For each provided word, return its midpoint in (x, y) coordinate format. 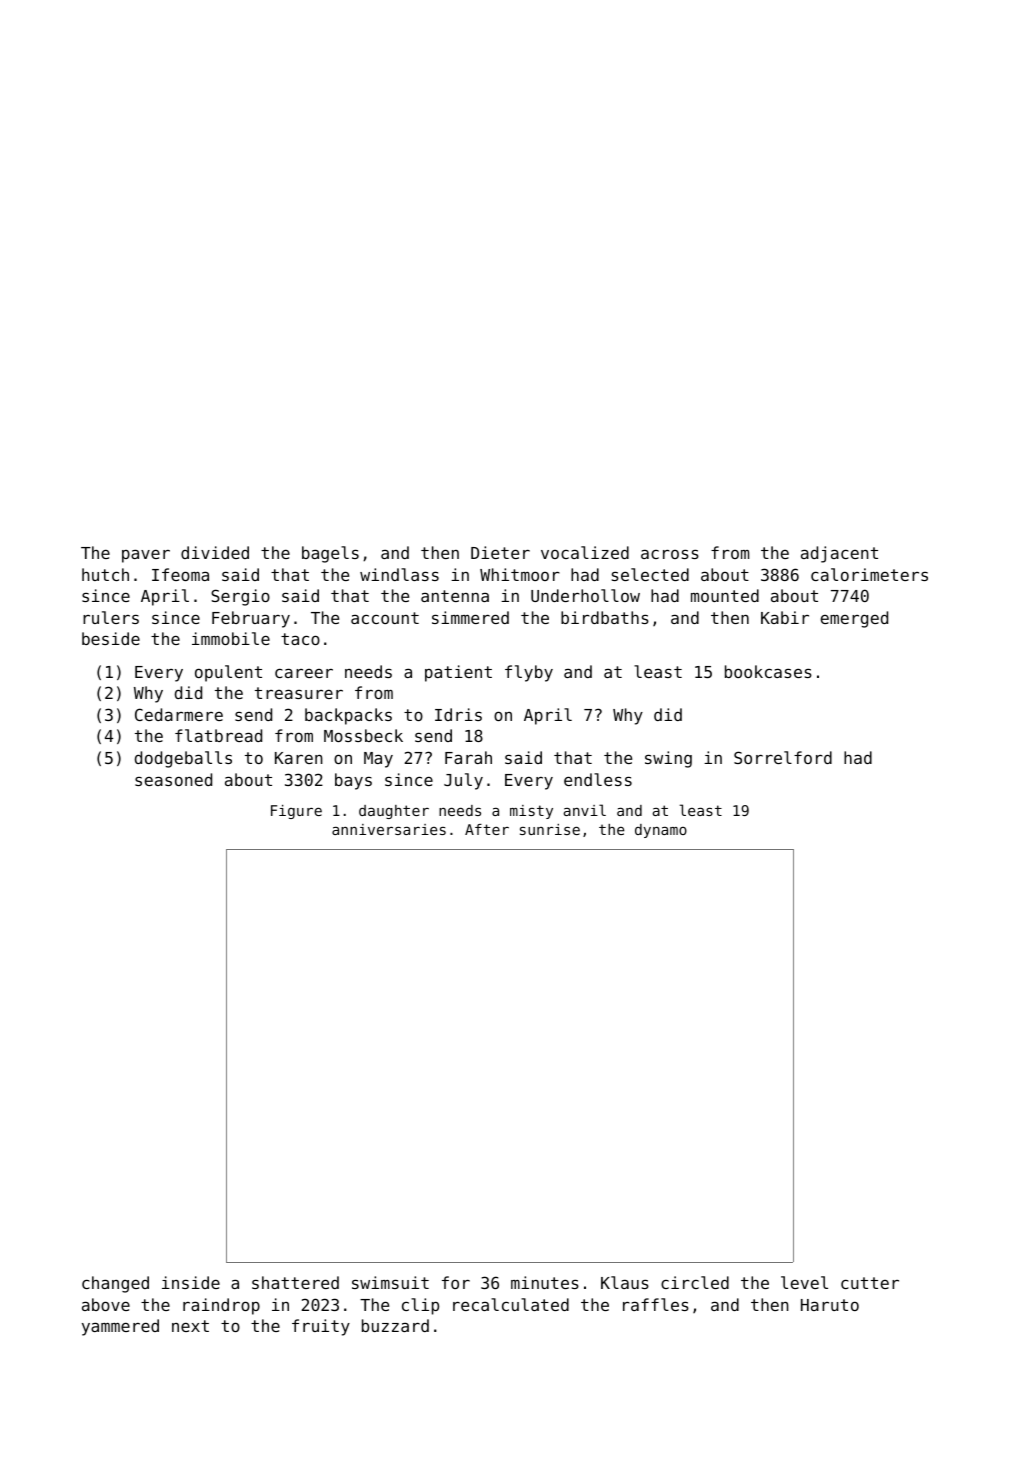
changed (115, 1284)
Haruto (830, 1305)
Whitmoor (520, 574)
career (304, 673)
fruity (321, 1327)
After (487, 829)
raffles (656, 1304)
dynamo (661, 831)
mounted (725, 595)
